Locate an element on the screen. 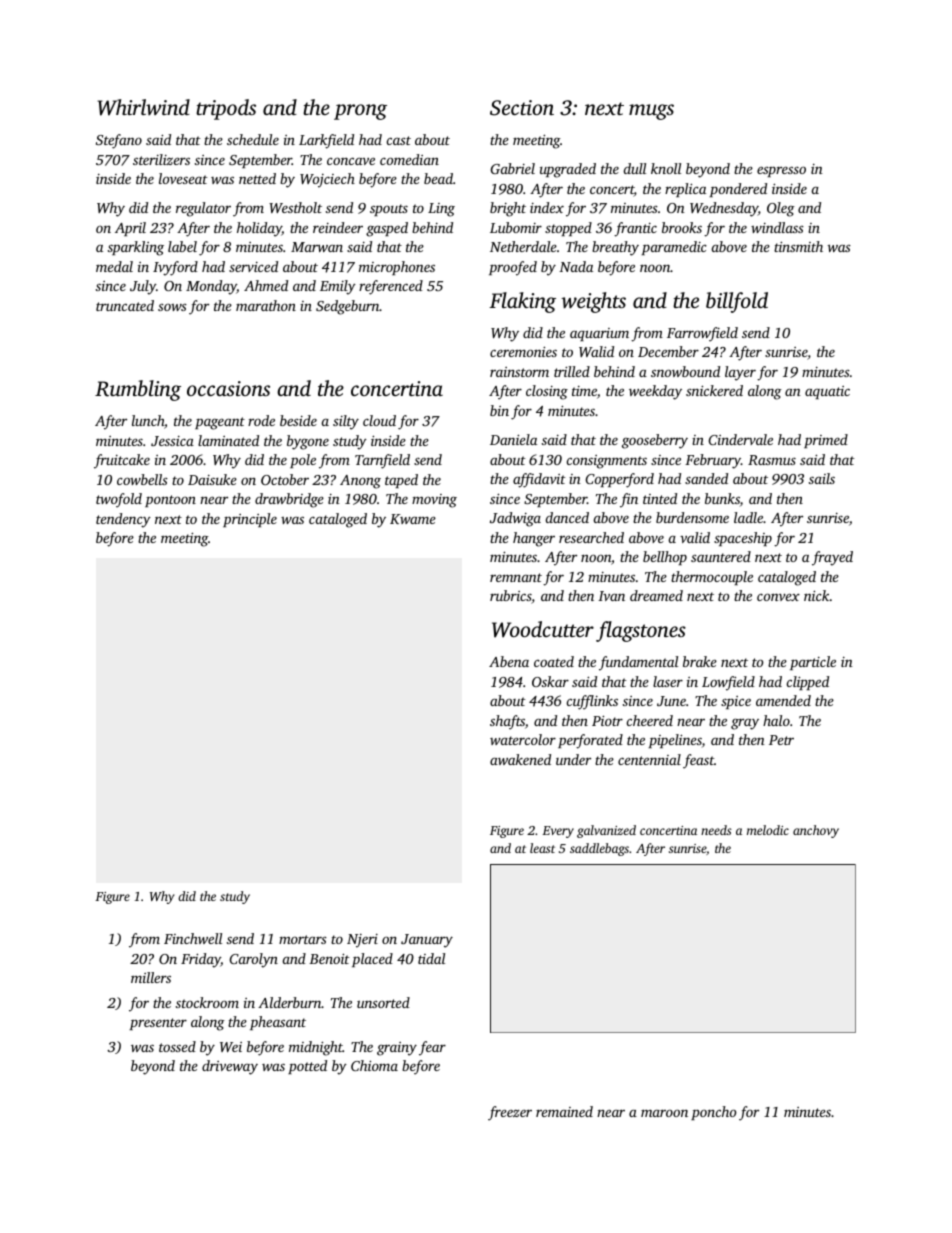 The width and height of the screenshot is (952, 1233). cheered is located at coordinates (650, 720).
